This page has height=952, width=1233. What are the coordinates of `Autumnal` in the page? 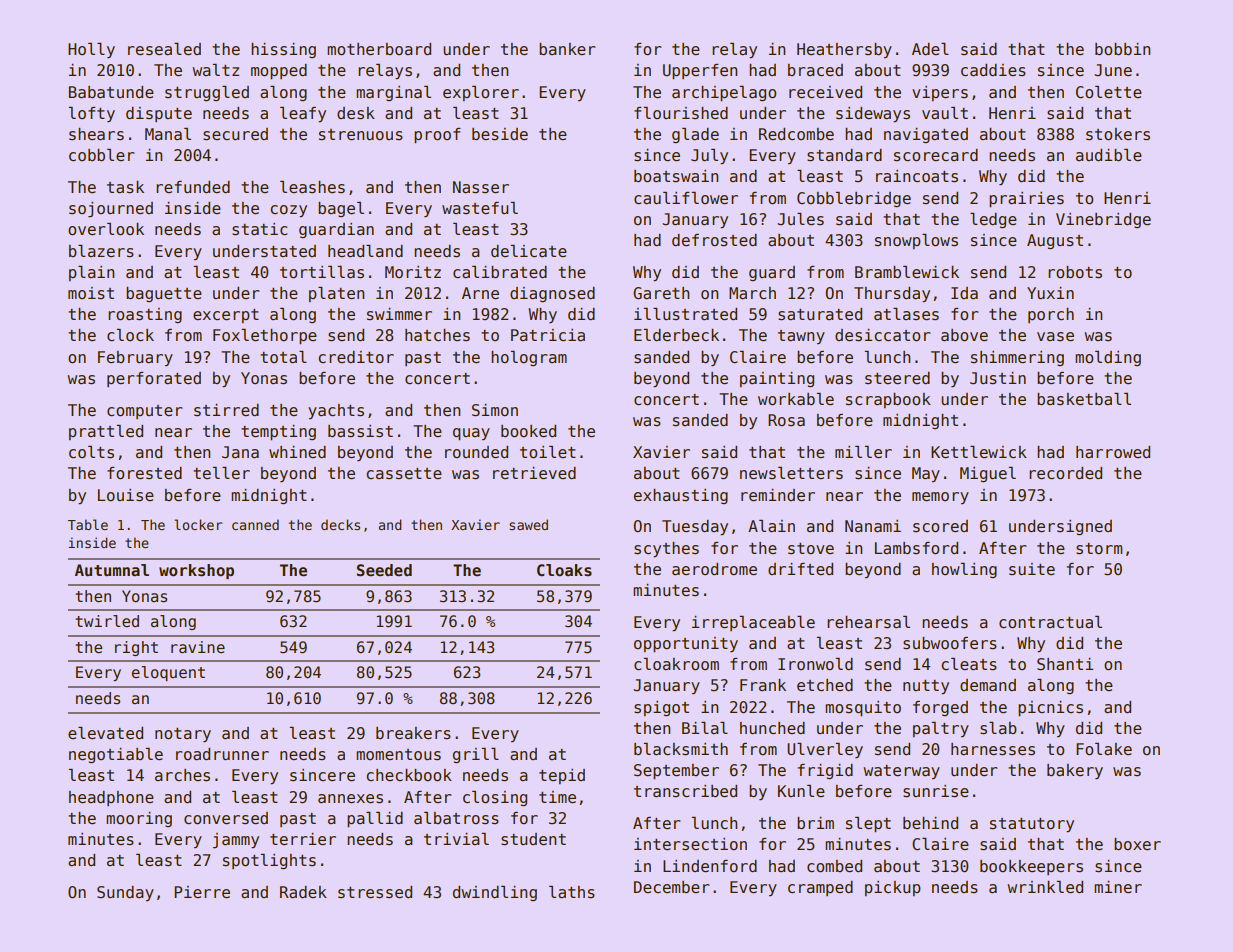 It's located at (112, 570).
